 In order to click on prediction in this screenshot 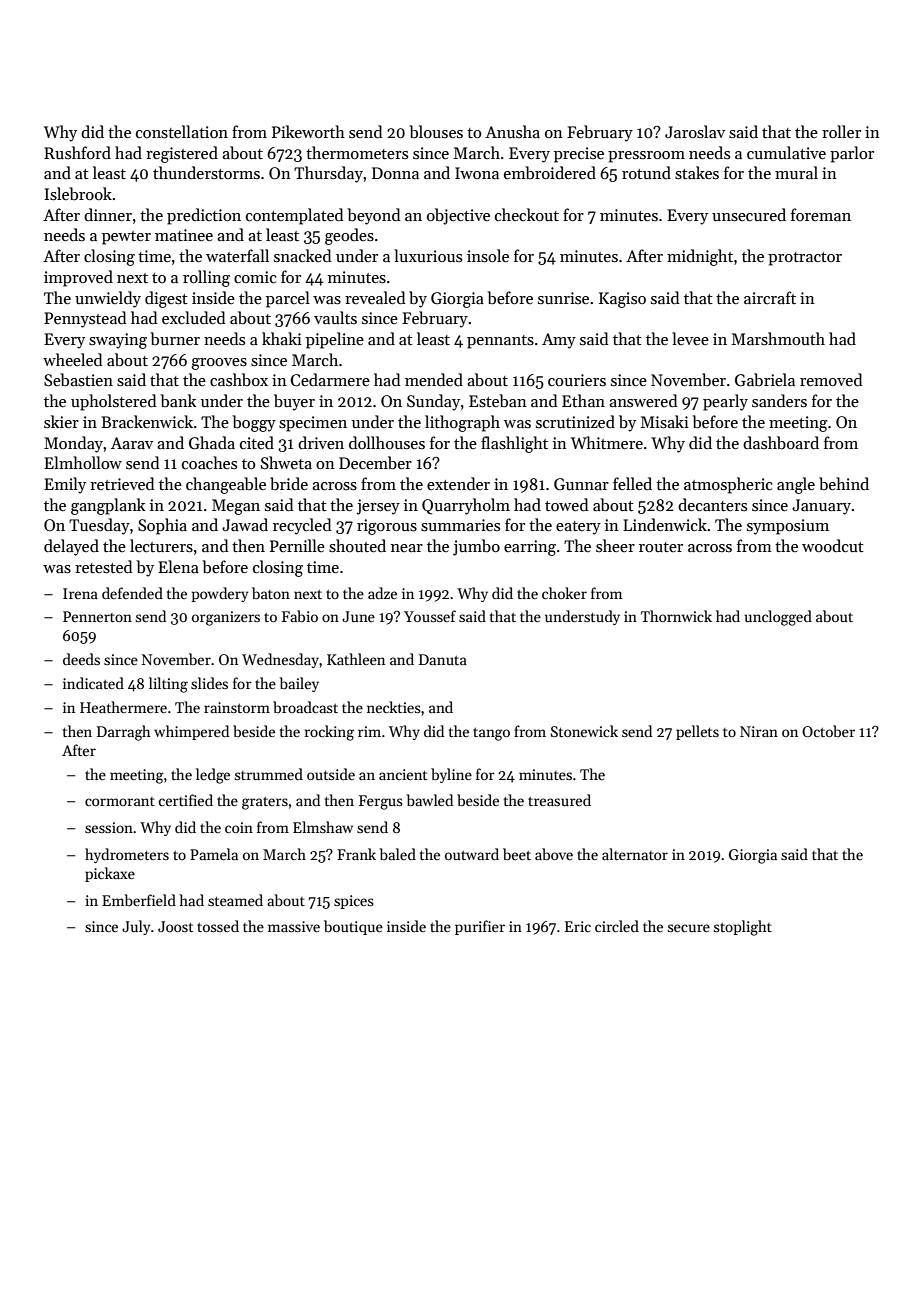, I will do `click(204, 216)`.
